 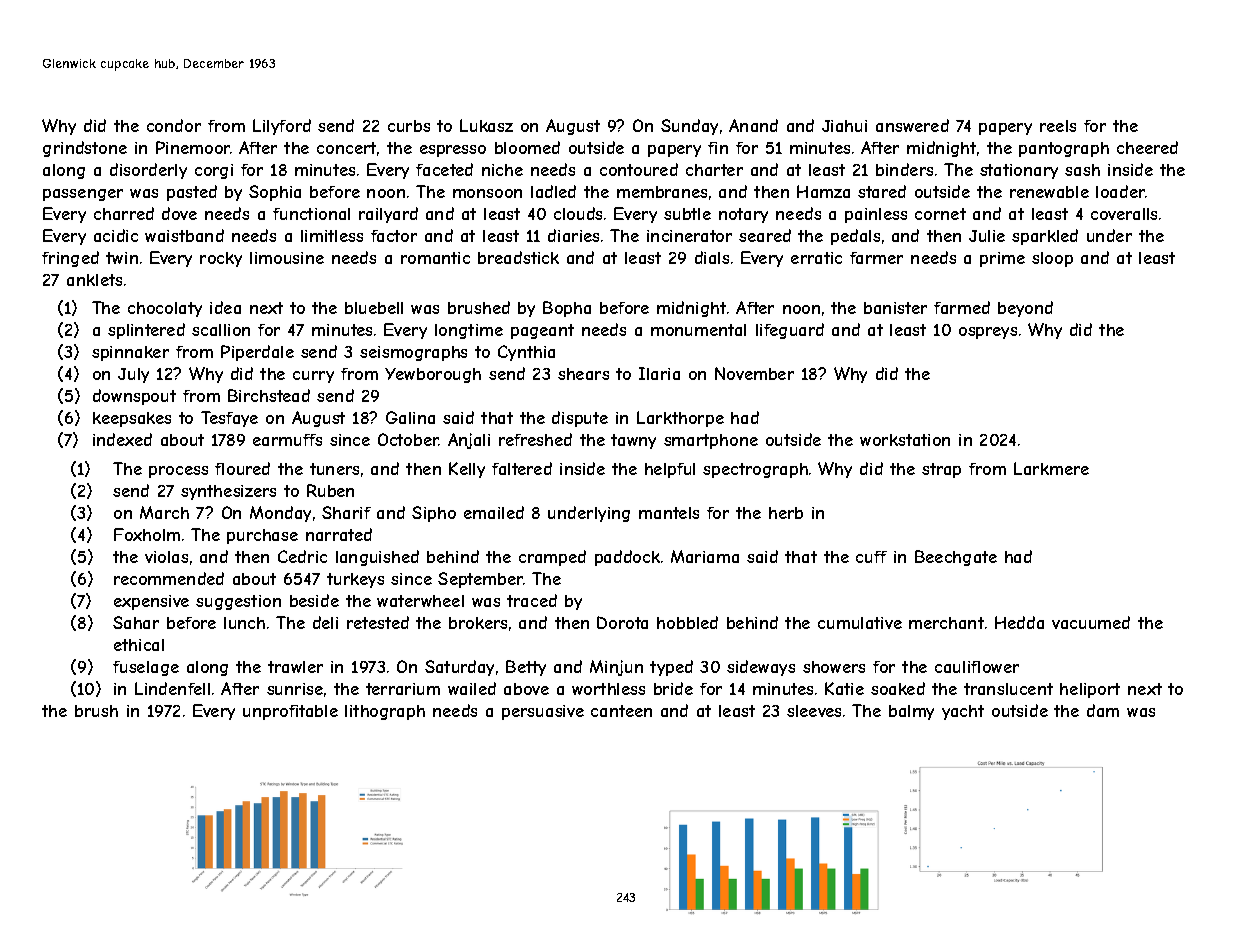 What do you see at coordinates (940, 214) in the screenshot?
I see `cornet` at bounding box center [940, 214].
